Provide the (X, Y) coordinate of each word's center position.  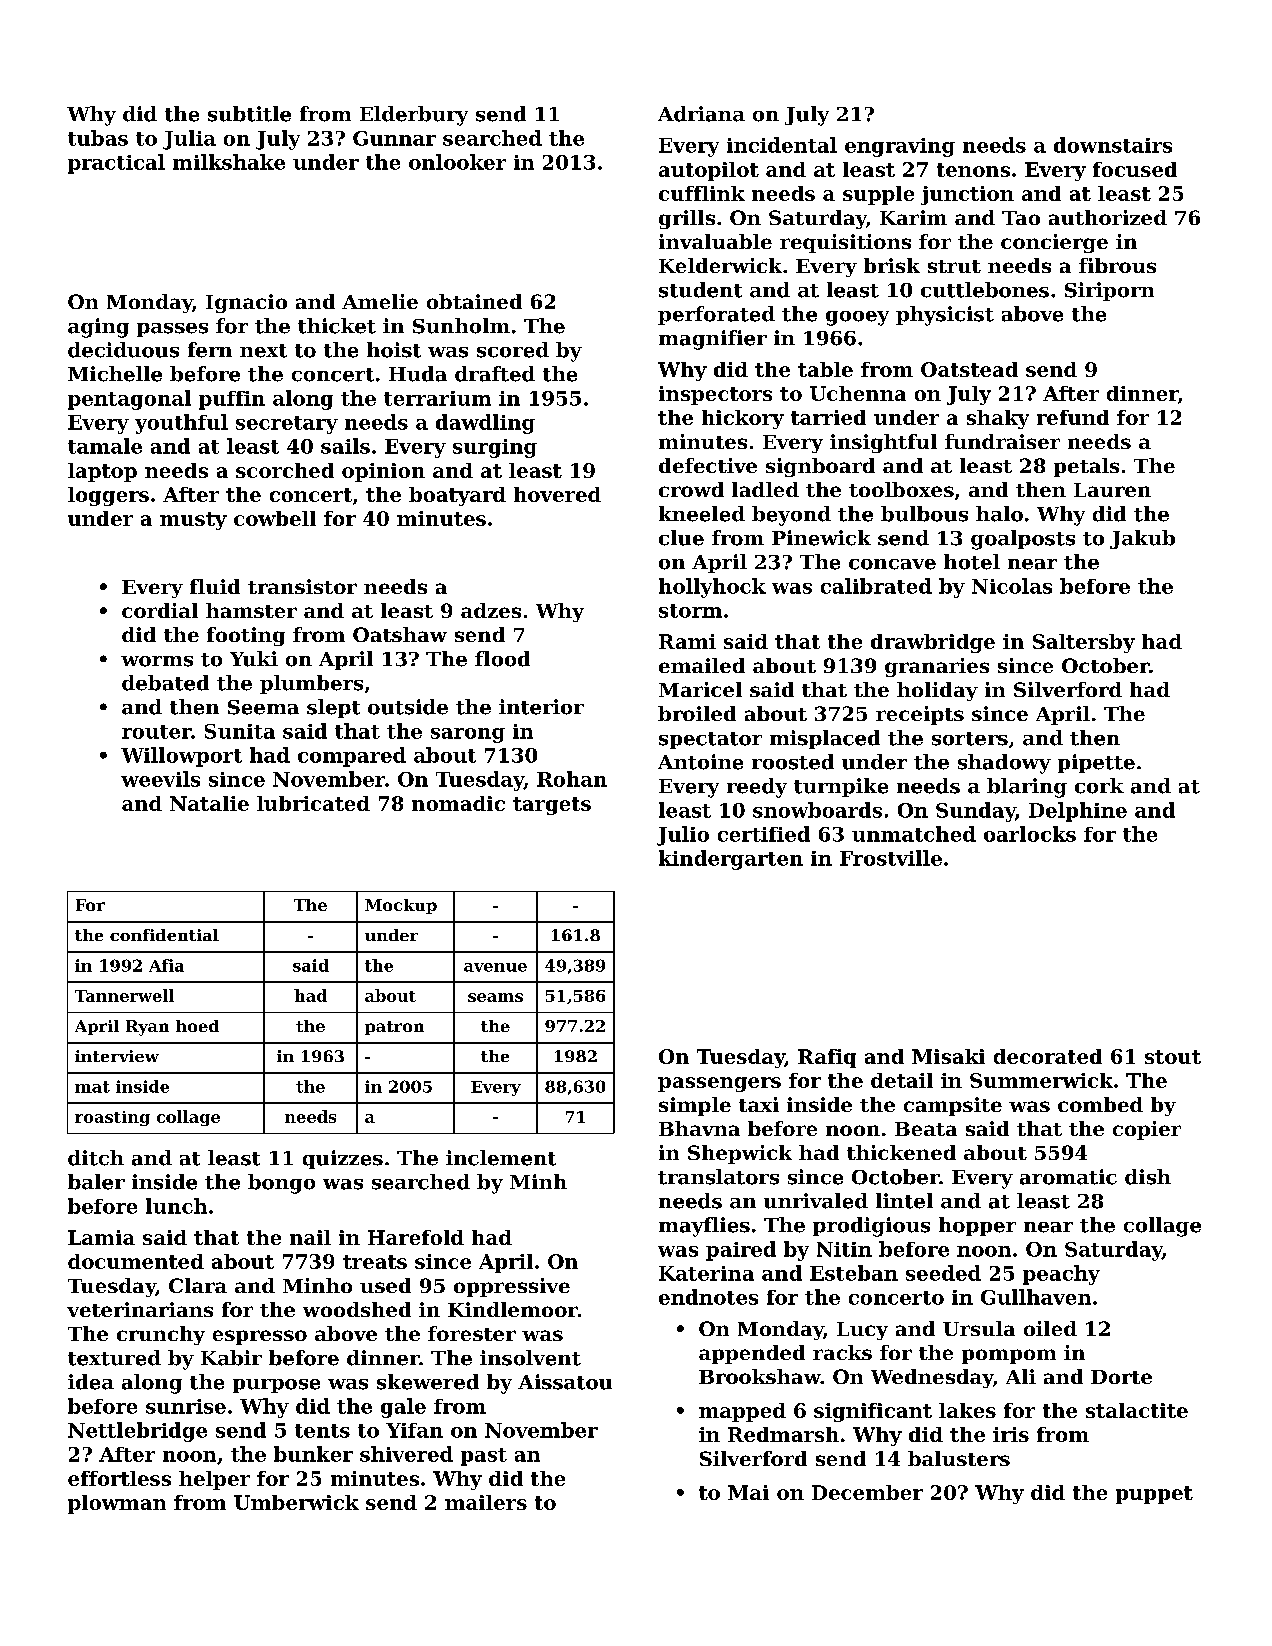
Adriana (701, 114)
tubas (98, 138)
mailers (486, 1502)
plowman (117, 1504)
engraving (900, 147)
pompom (1009, 1356)
